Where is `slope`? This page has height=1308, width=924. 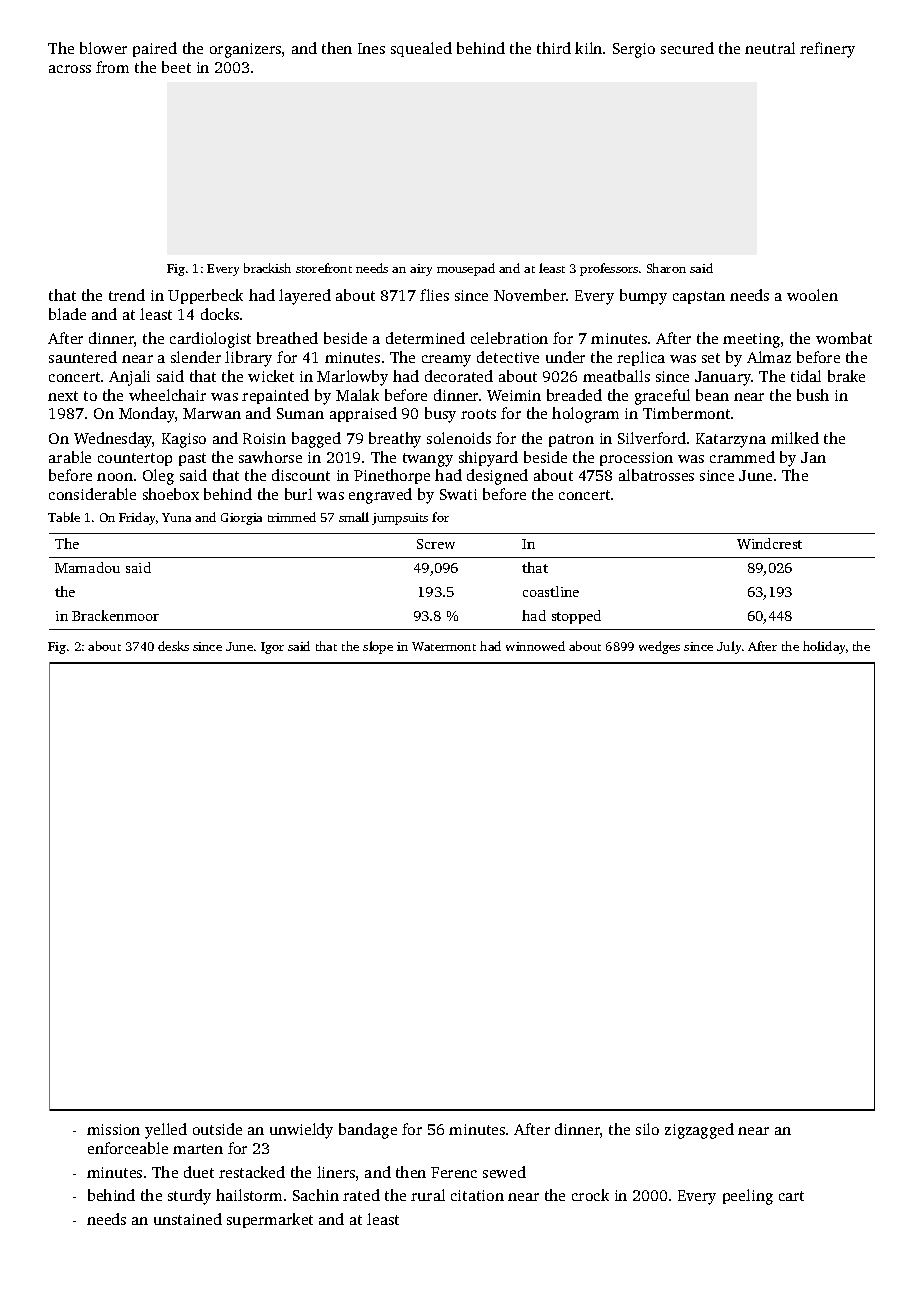
slope is located at coordinates (378, 647).
